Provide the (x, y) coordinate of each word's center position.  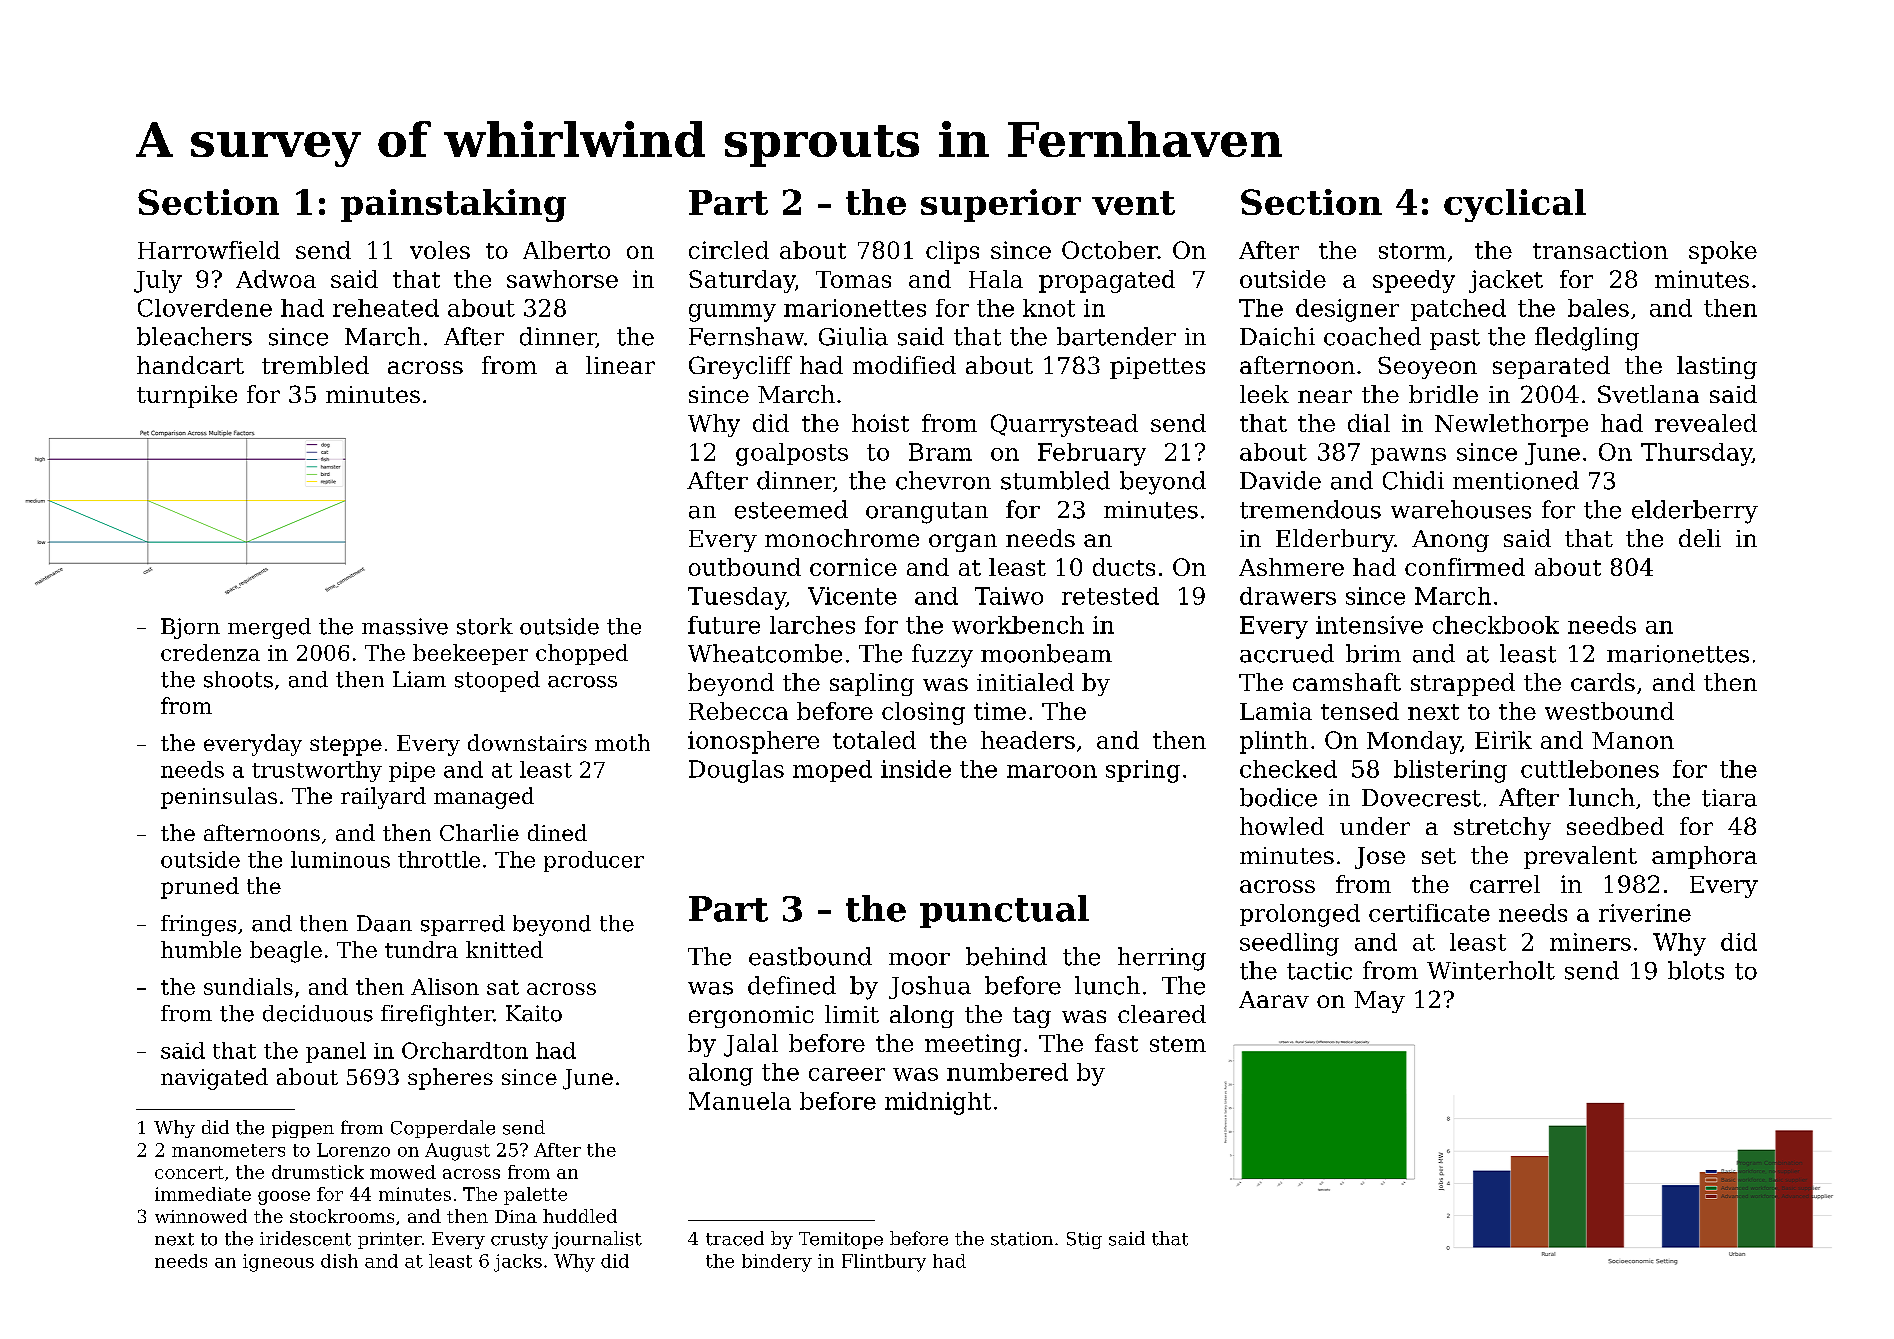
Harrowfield (209, 250)
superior (1001, 205)
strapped (1463, 684)
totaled (874, 740)
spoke (1723, 252)
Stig (1084, 1240)
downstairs (527, 742)
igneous (278, 1263)
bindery (777, 1263)
